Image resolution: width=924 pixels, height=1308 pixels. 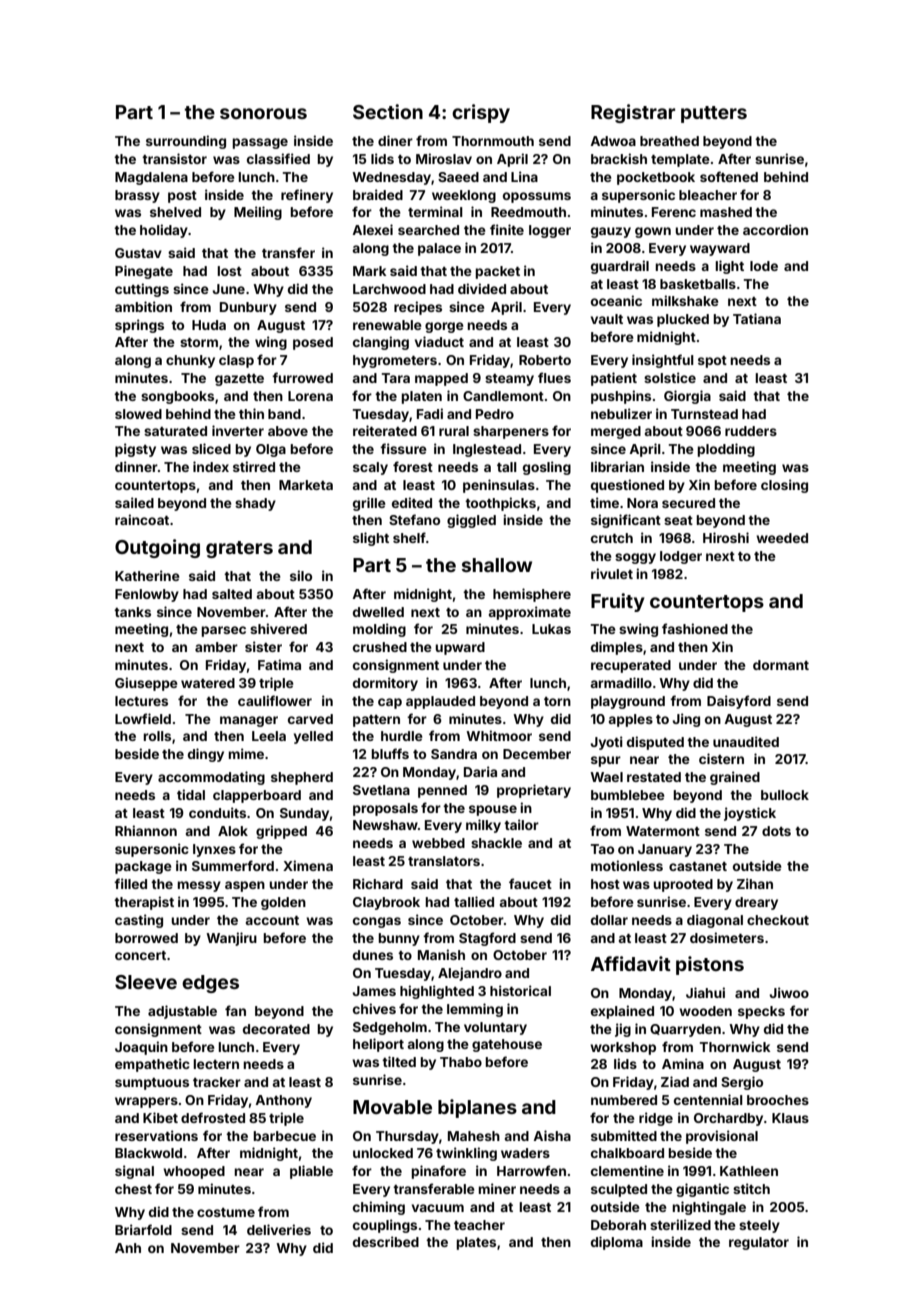 What do you see at coordinates (454, 431) in the page?
I see `rural` at bounding box center [454, 431].
